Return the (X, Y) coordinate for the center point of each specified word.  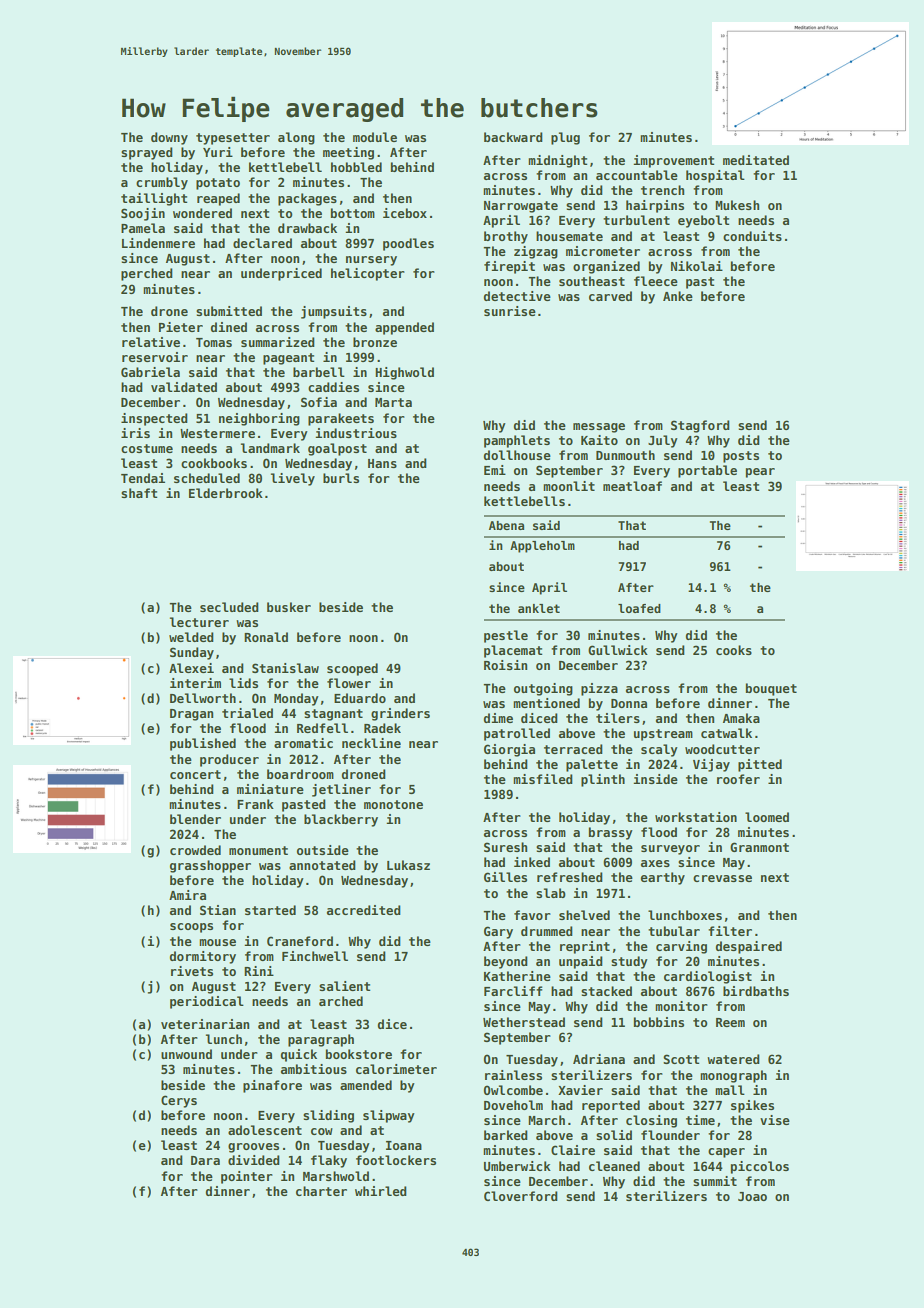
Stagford (700, 426)
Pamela (143, 228)
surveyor (670, 850)
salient (344, 986)
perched (147, 274)
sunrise (510, 311)
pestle (506, 636)
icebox (405, 213)
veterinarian (205, 1024)
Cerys (179, 1101)
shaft (139, 493)
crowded (195, 850)
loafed (639, 608)
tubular (674, 931)
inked (532, 862)
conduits (752, 236)
